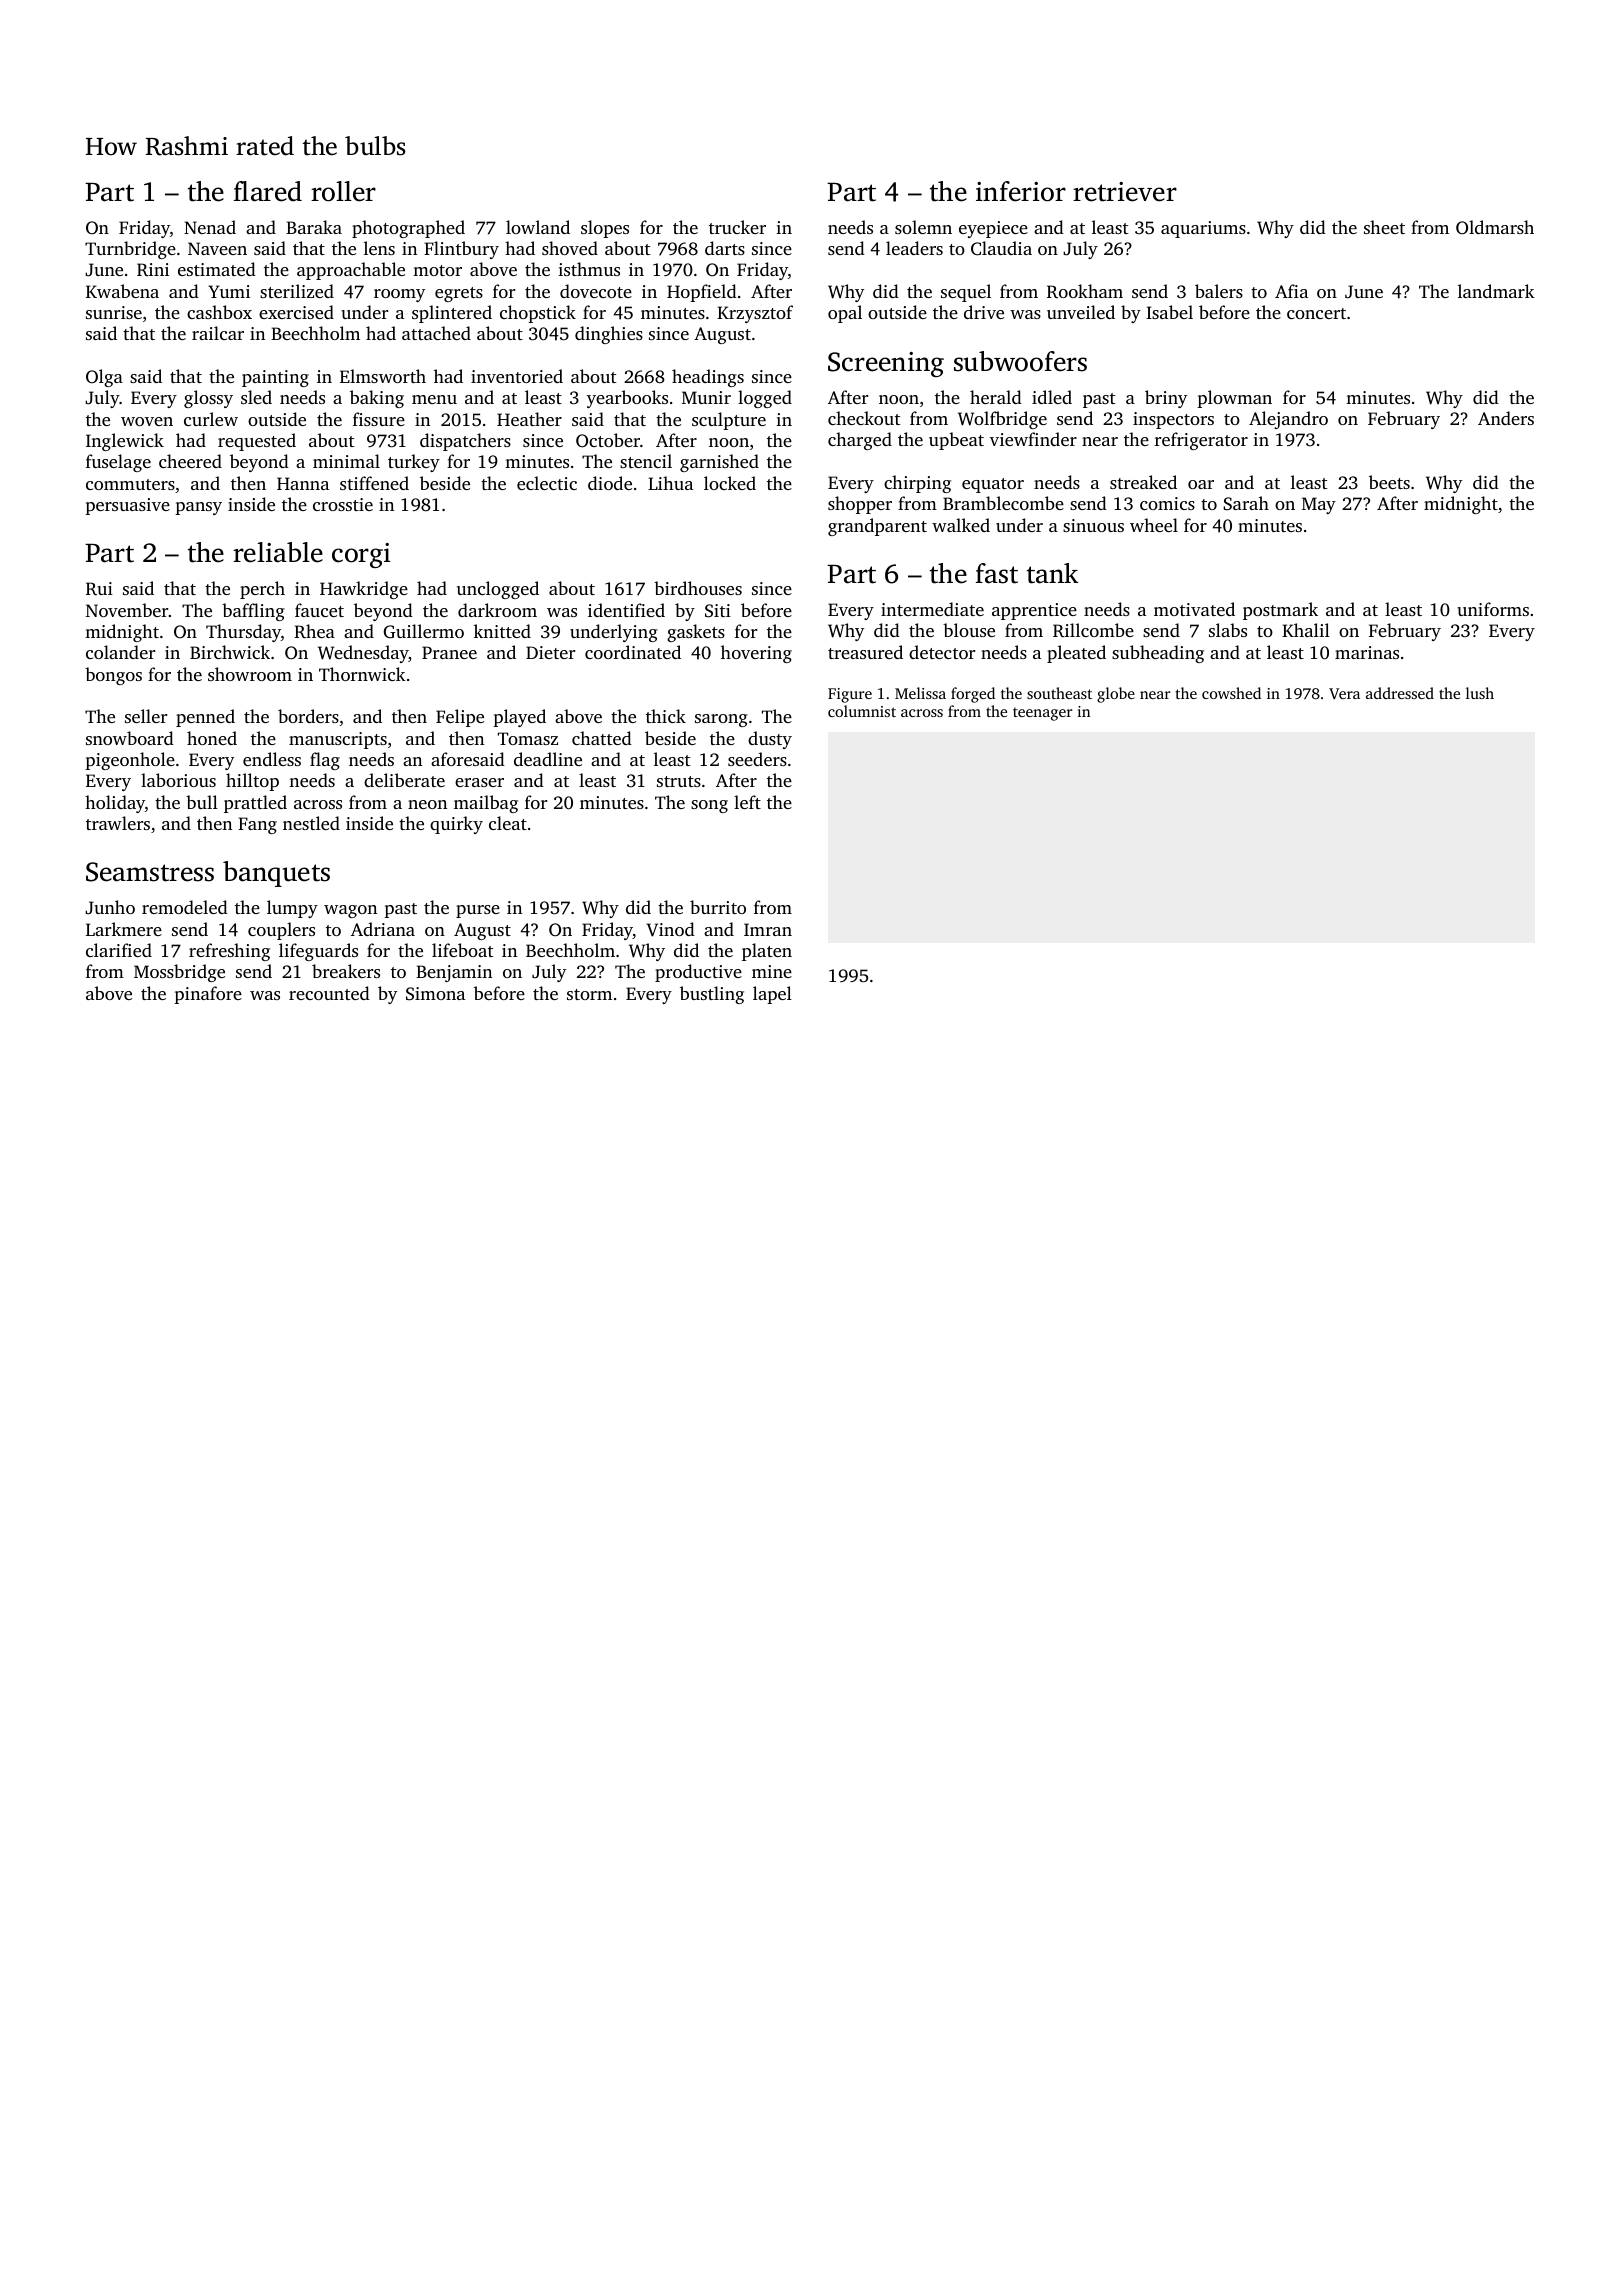 This document has width=1620, height=2292. What do you see at coordinates (311, 823) in the document?
I see `nestled` at bounding box center [311, 823].
